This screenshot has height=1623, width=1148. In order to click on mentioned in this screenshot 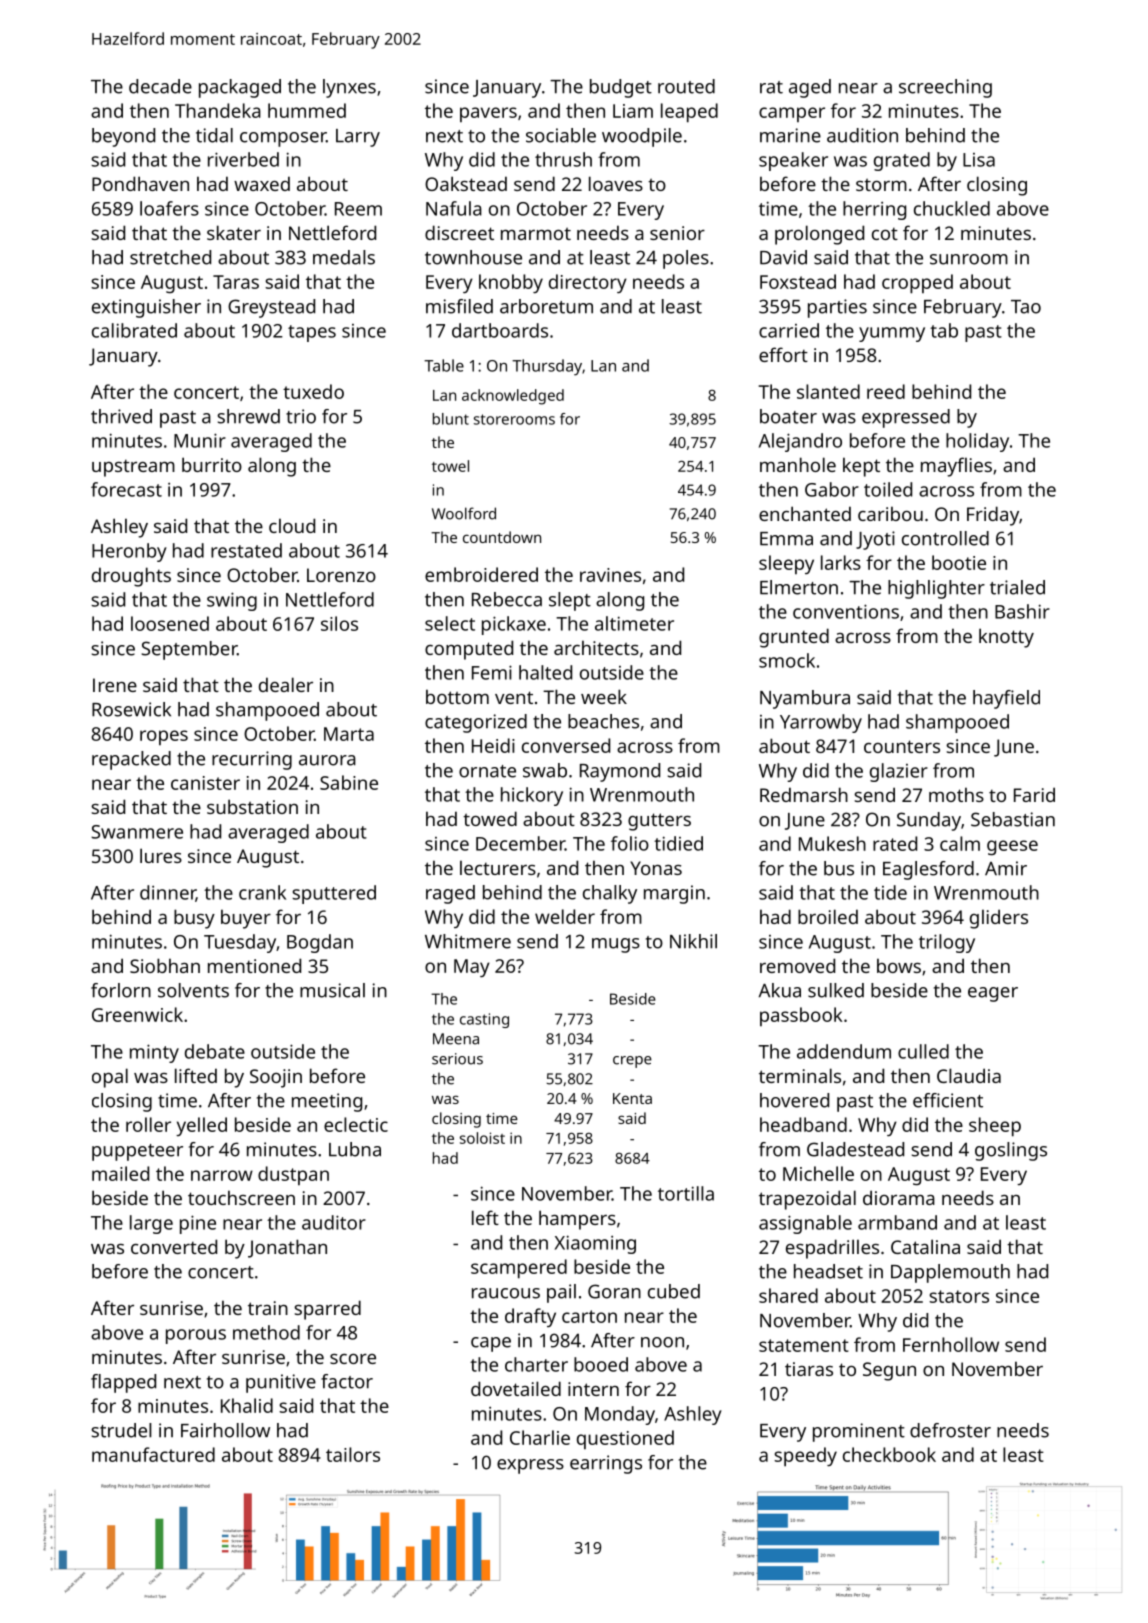, I will do `click(254, 965)`.
